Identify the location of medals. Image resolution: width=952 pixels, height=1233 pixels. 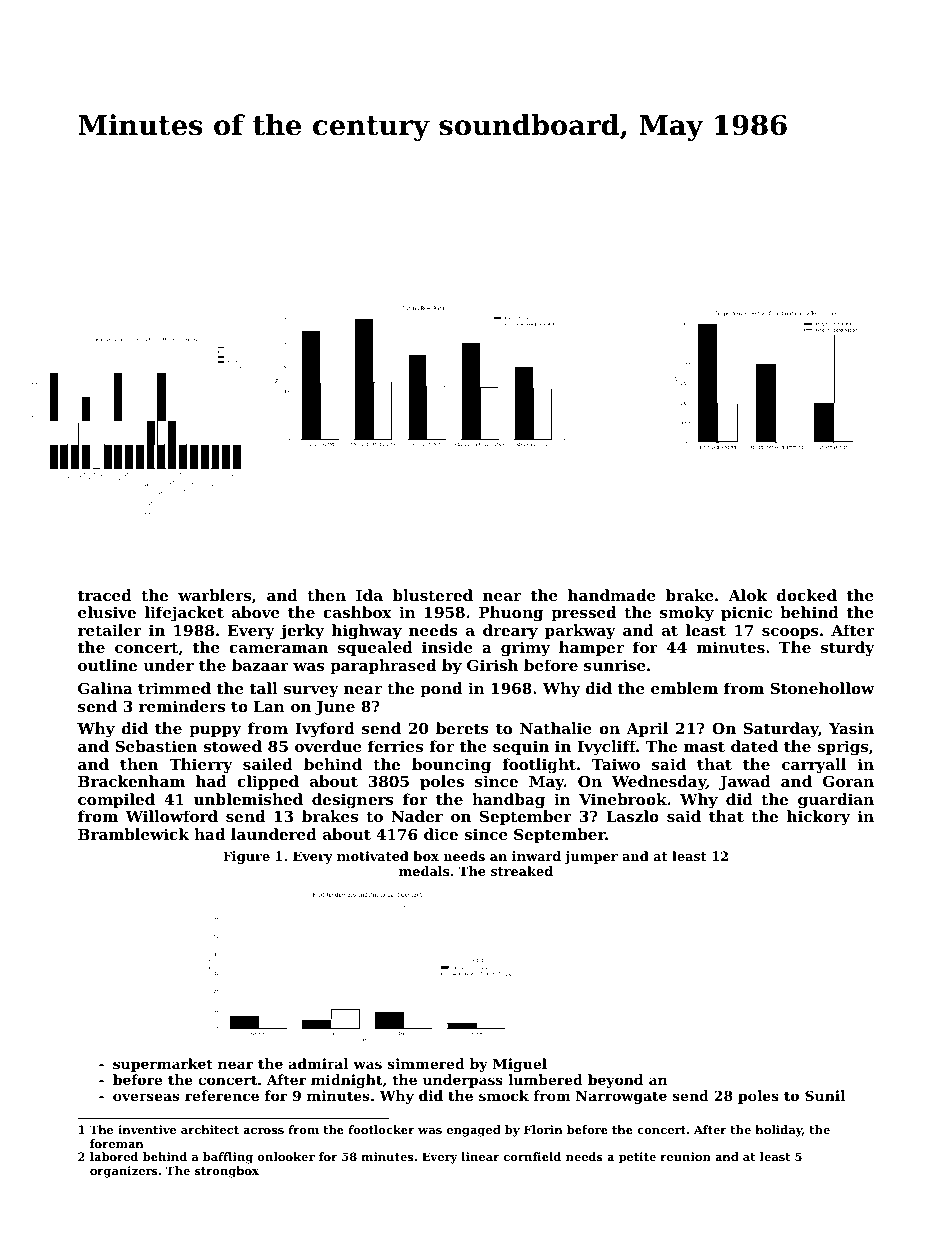
(424, 871).
